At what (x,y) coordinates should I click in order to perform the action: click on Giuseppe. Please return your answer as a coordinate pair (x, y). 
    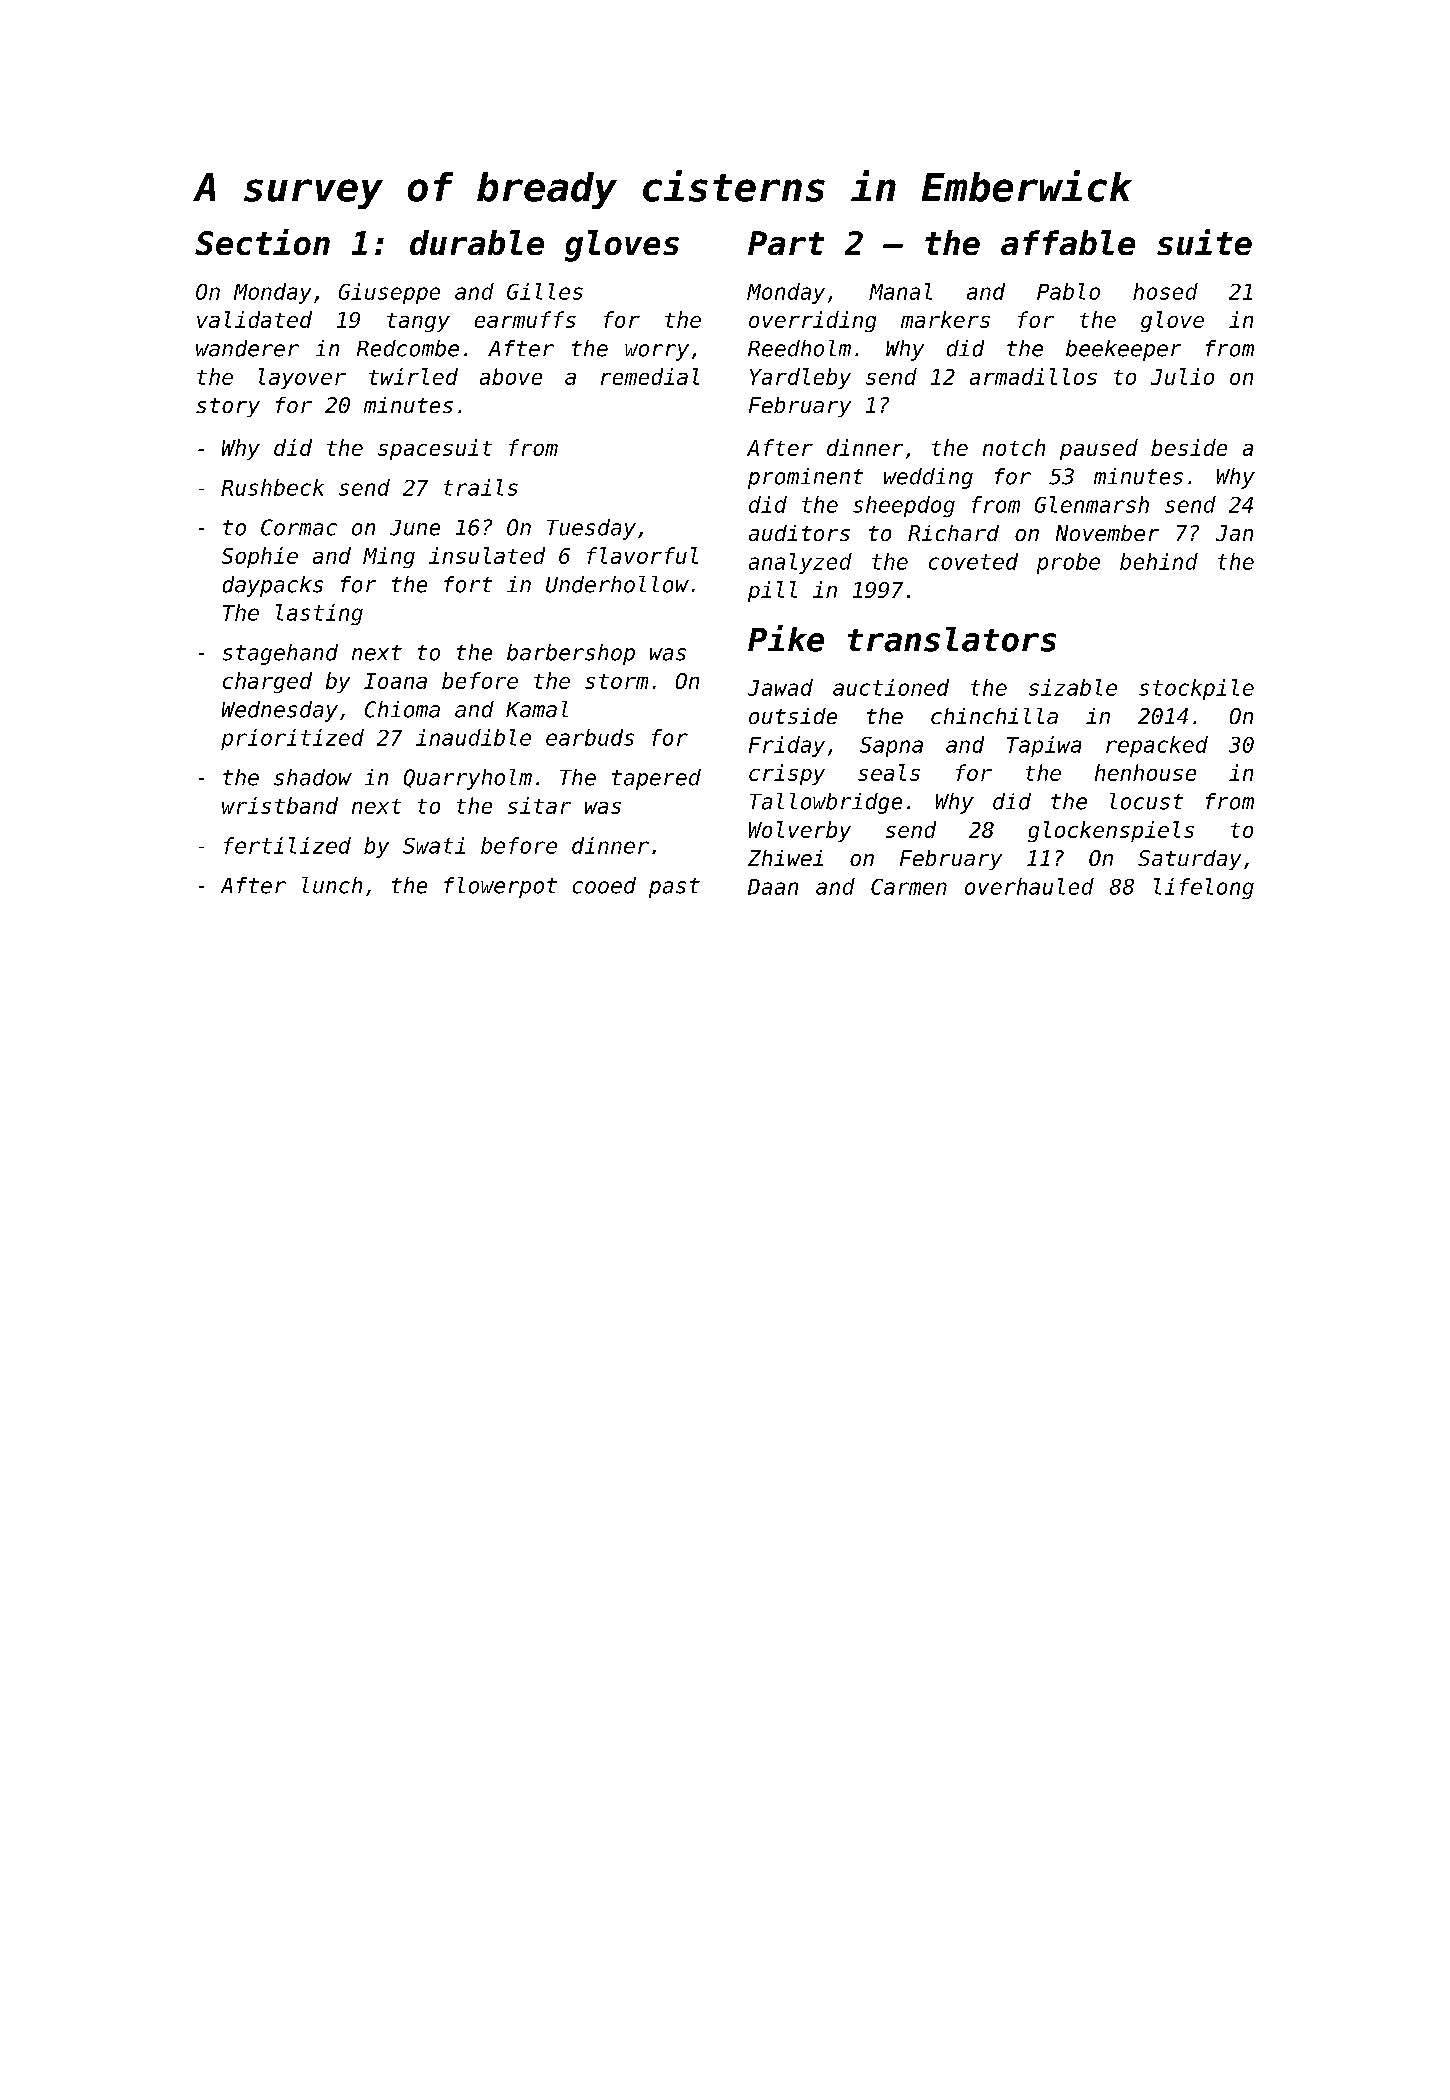
    Looking at the image, I should click on (389, 293).
